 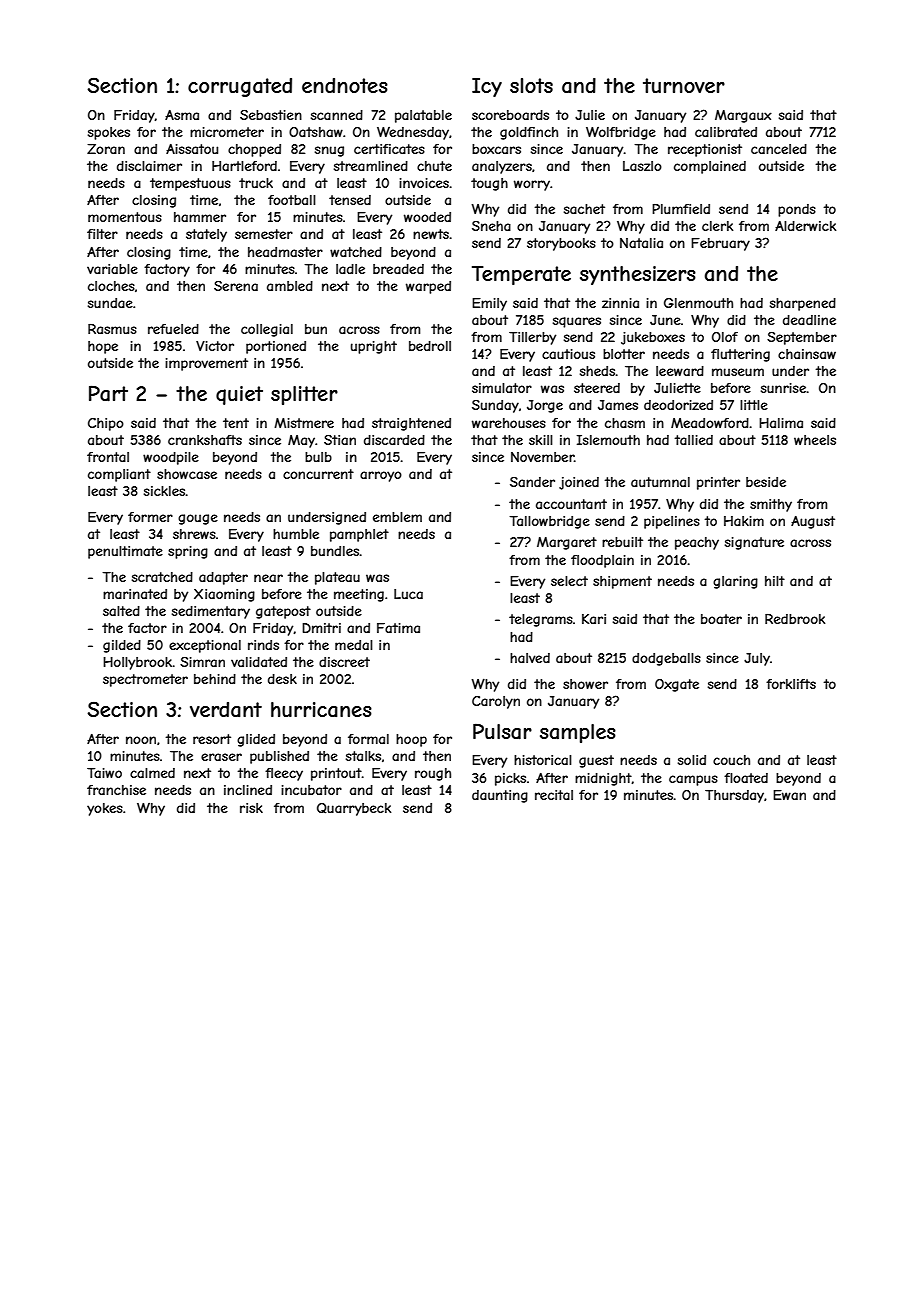 What do you see at coordinates (735, 582) in the screenshot?
I see `glaring` at bounding box center [735, 582].
